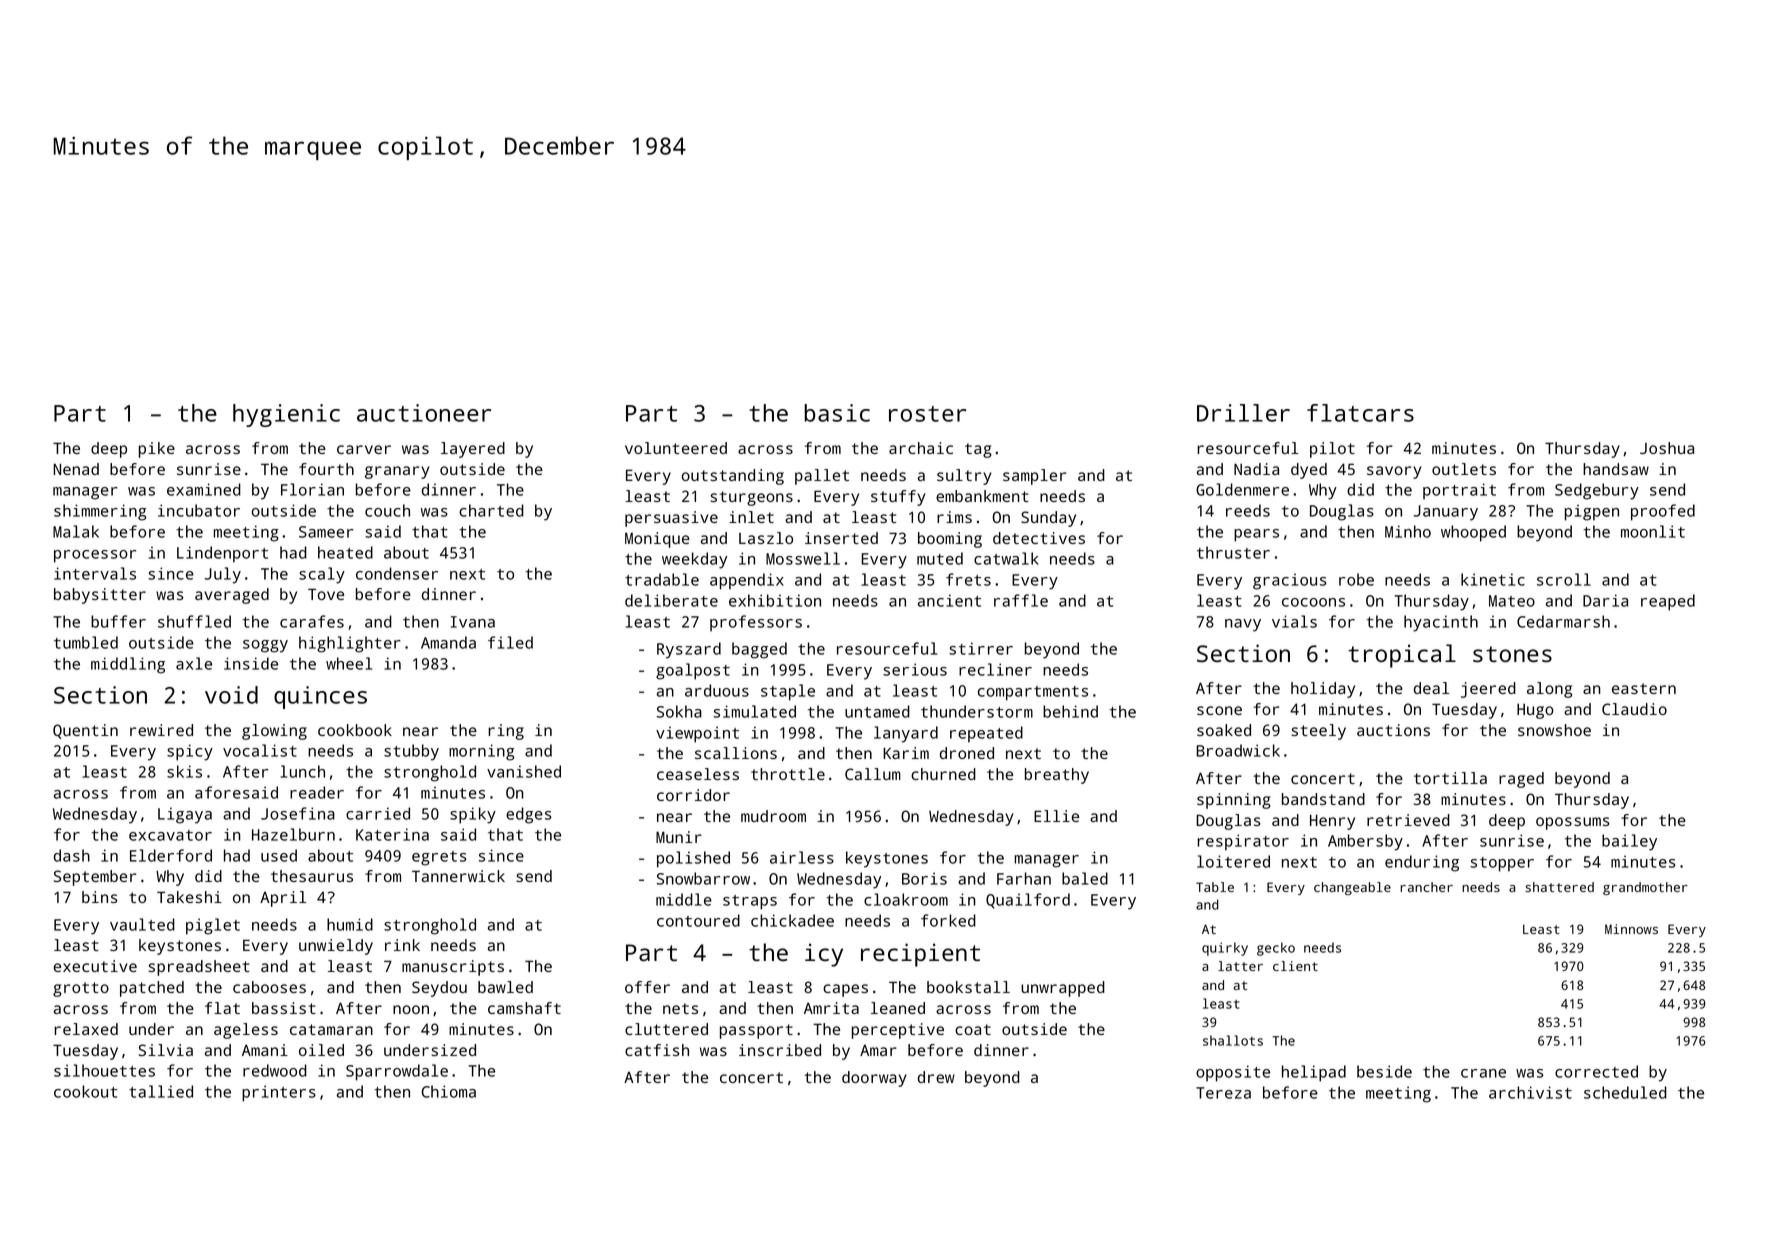 Image resolution: width=1765 pixels, height=1248 pixels. What do you see at coordinates (927, 414) in the screenshot?
I see `roster` at bounding box center [927, 414].
